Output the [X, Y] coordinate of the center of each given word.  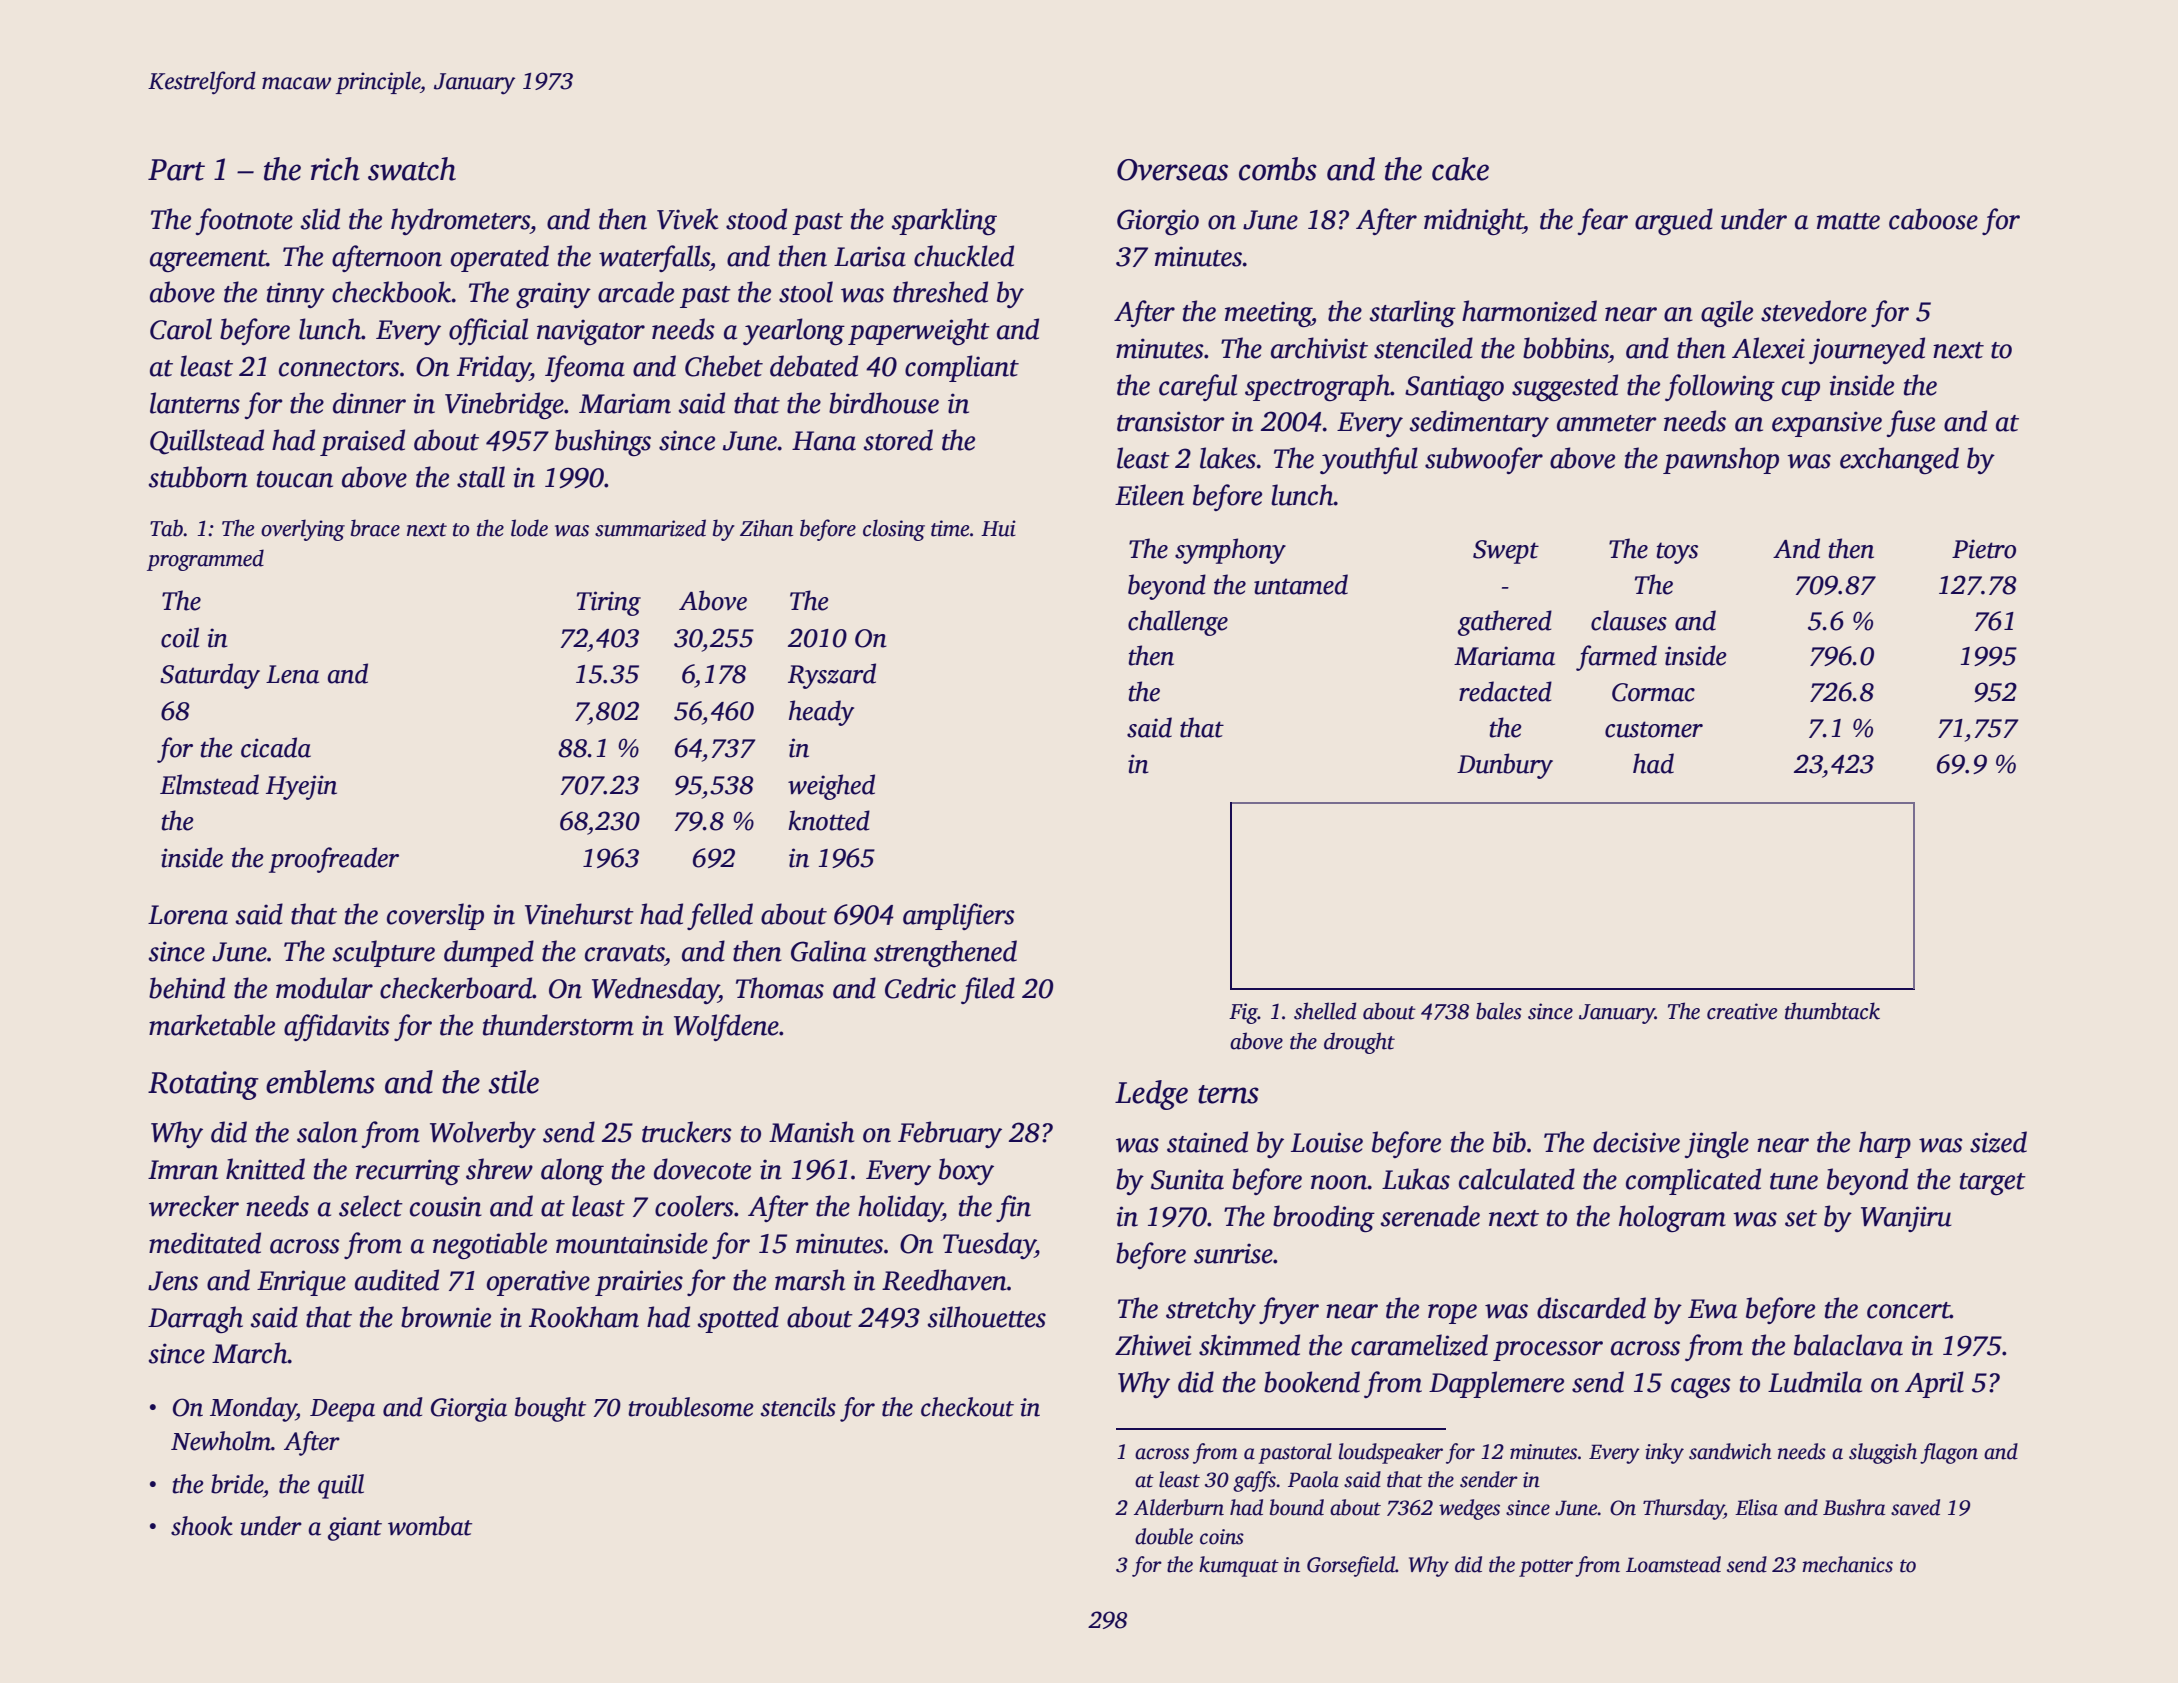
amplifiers [958, 916]
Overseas [1172, 170]
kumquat [1239, 1566]
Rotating [203, 1085]
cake [1460, 169]
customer [1654, 729]
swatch [412, 169]
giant [355, 1529]
